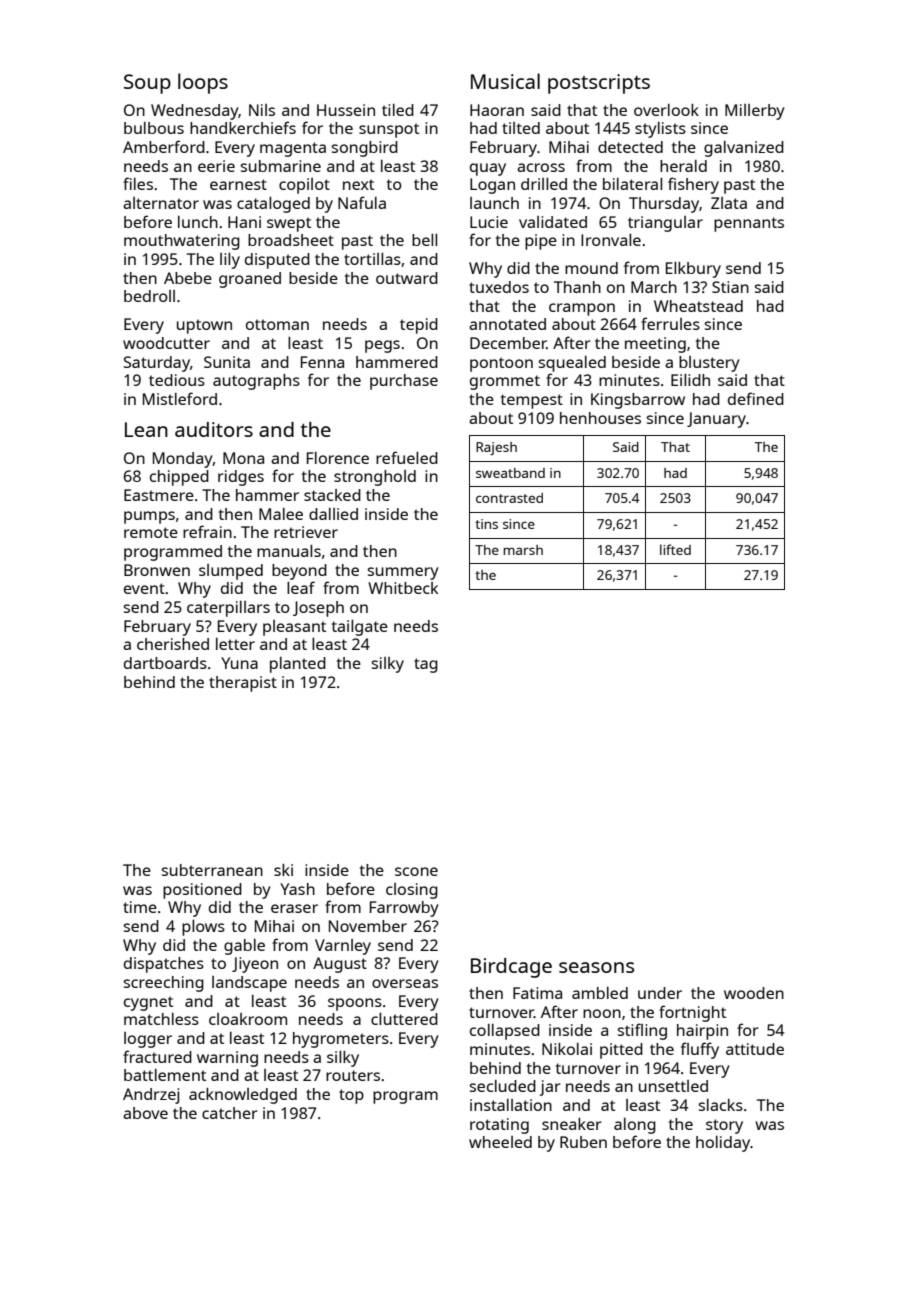 This image has width=908, height=1316. Describe the element at coordinates (510, 473) in the image. I see `sweatband` at that location.
